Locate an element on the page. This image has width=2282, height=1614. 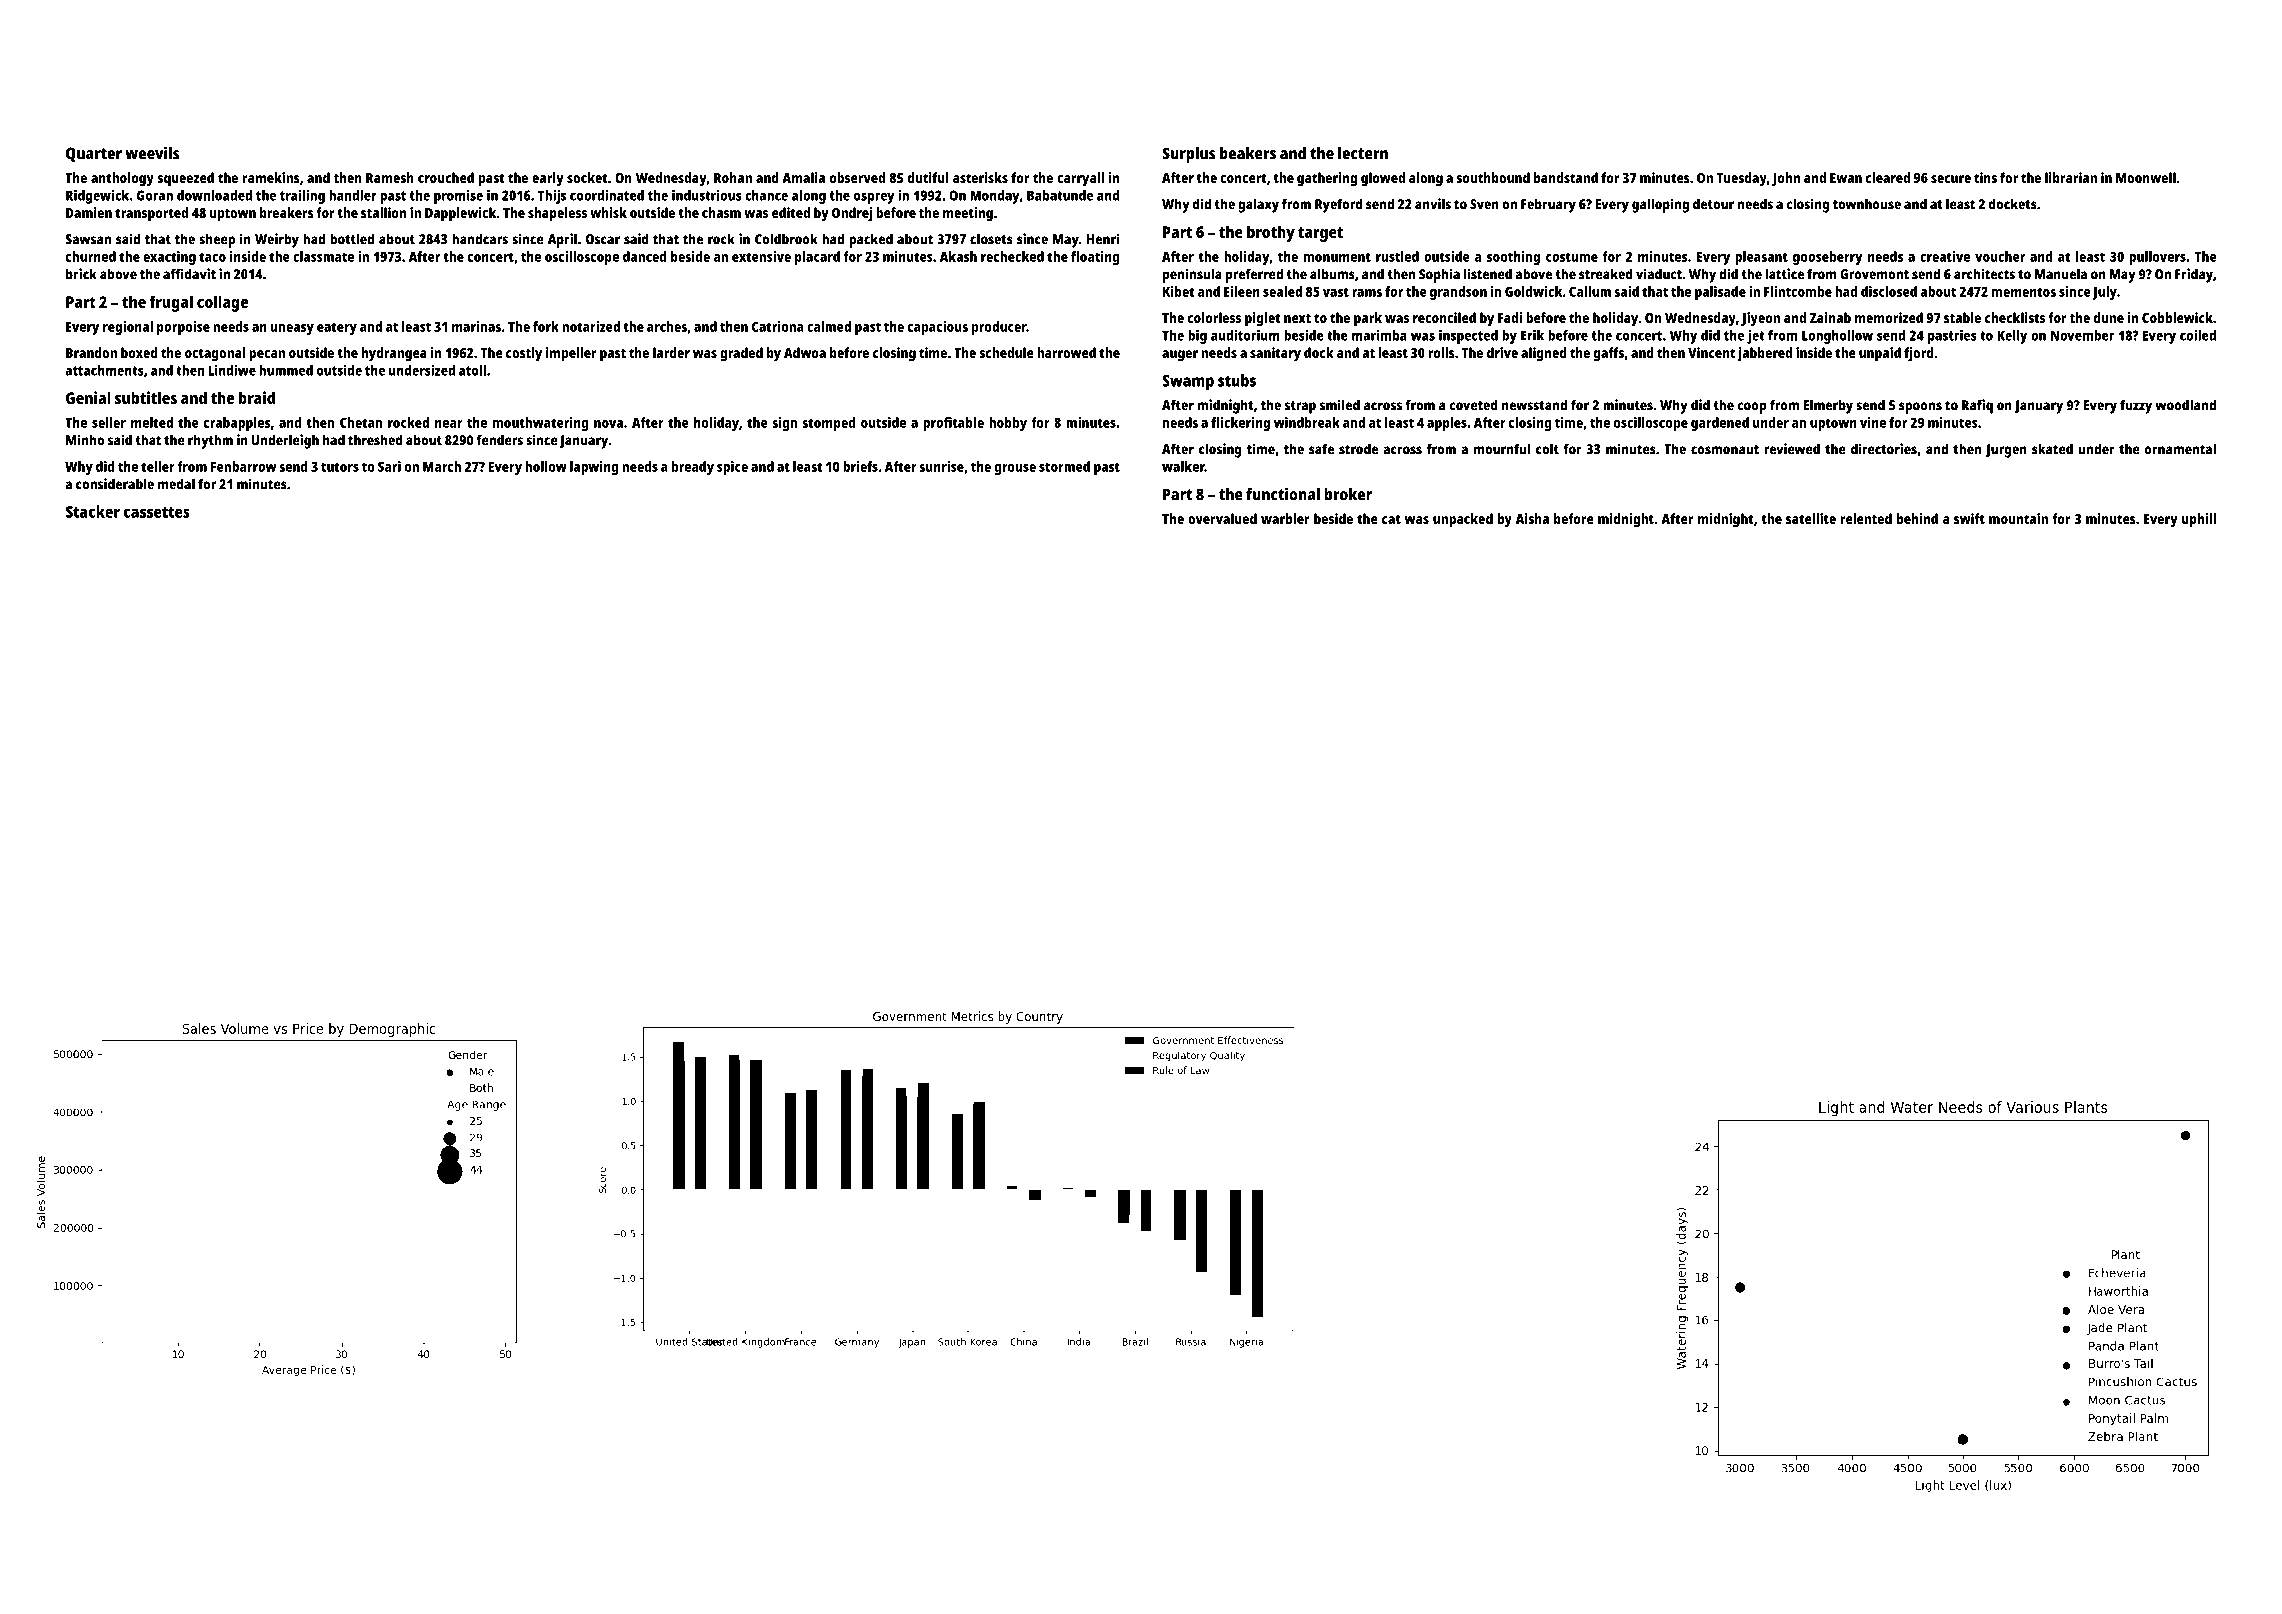
bandstand is located at coordinates (1566, 177).
